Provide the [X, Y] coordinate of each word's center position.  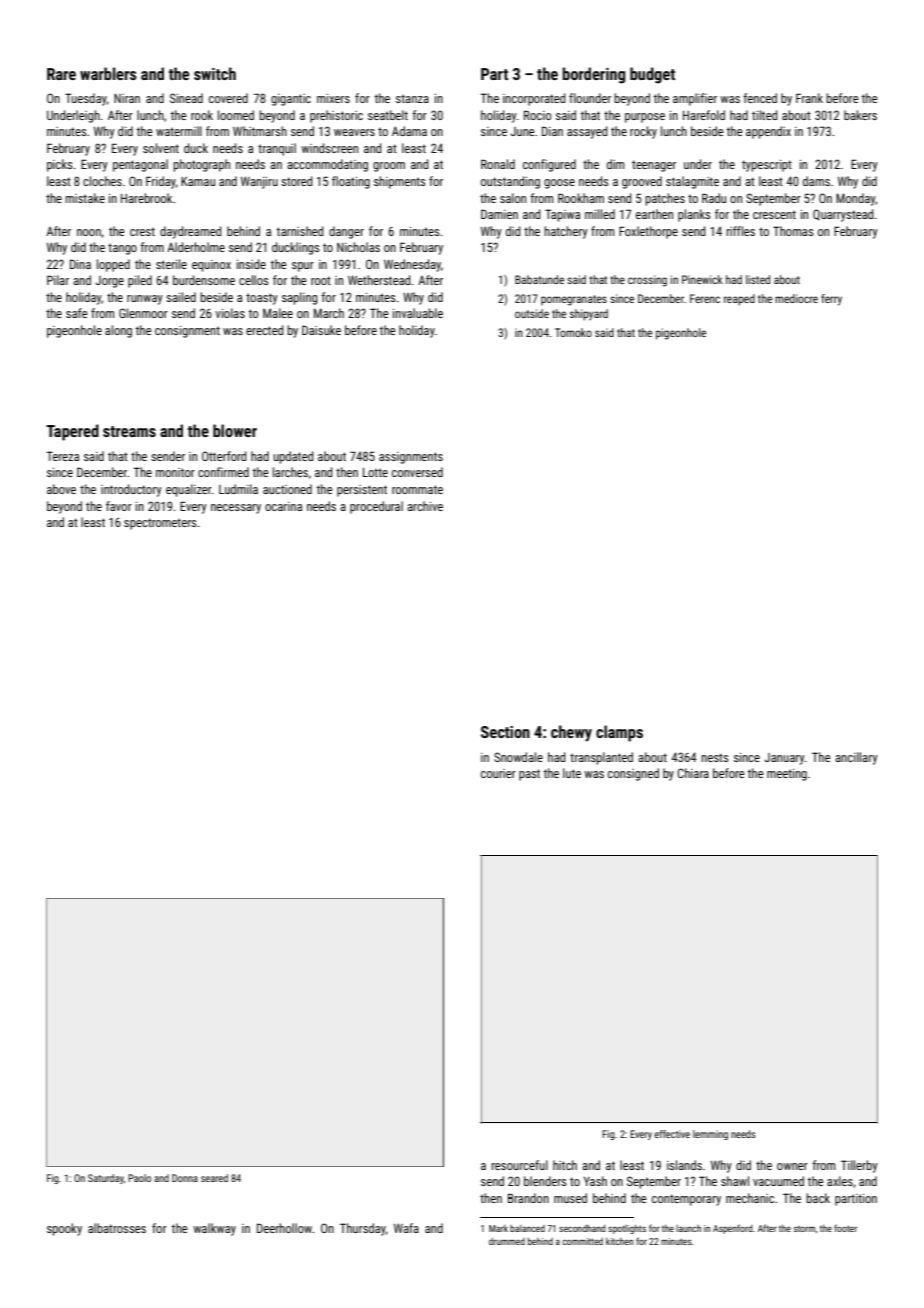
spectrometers [160, 524]
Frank [809, 98]
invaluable [418, 313]
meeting [787, 775]
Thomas [793, 231]
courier [498, 773]
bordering [593, 75]
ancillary [856, 758]
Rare [61, 74]
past [529, 775]
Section [505, 732]
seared [214, 1178]
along [118, 331]
